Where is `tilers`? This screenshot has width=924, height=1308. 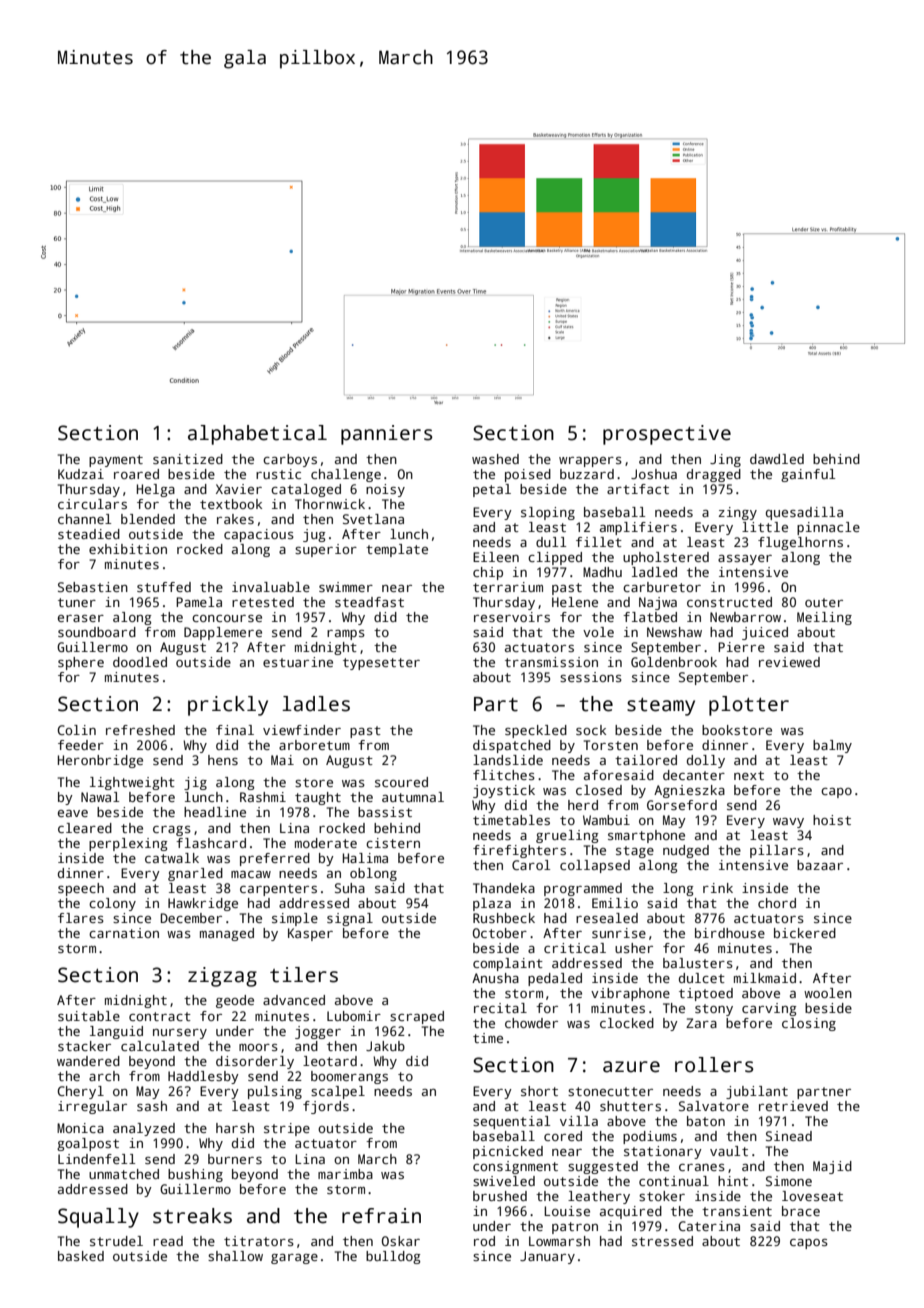 tilers is located at coordinates (304, 975).
